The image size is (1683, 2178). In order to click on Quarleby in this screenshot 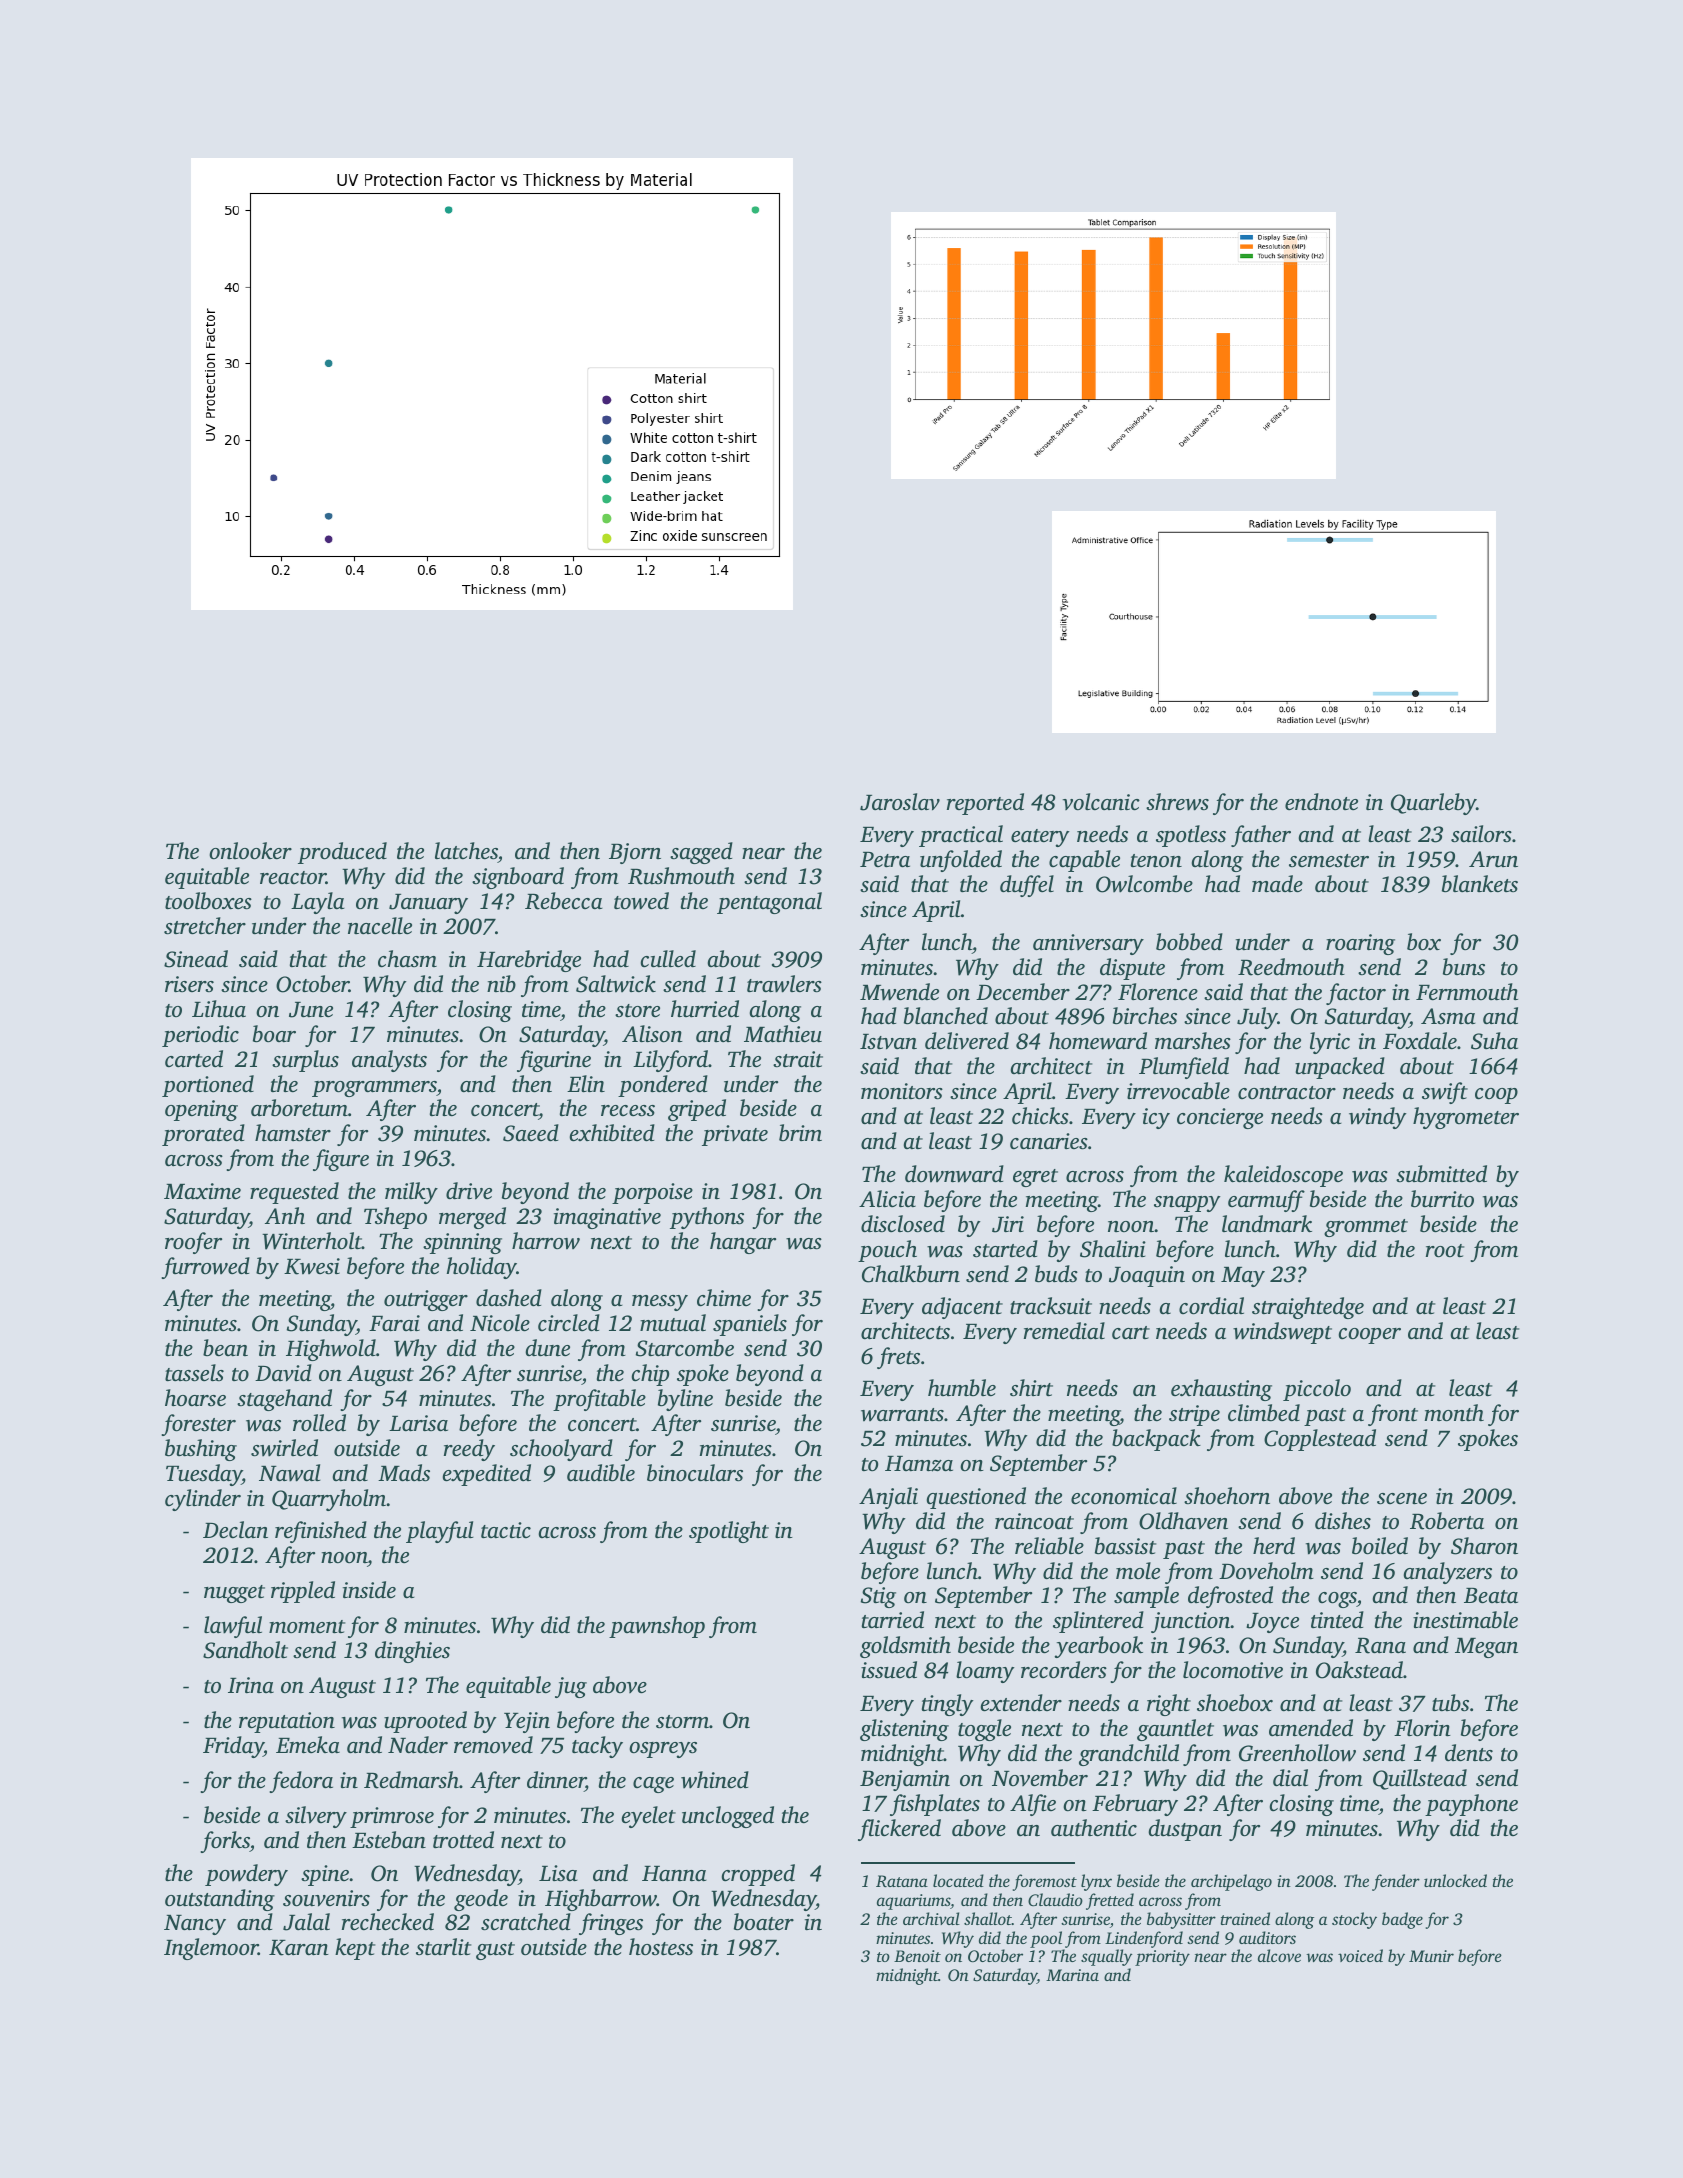, I will do `click(1433, 804)`.
